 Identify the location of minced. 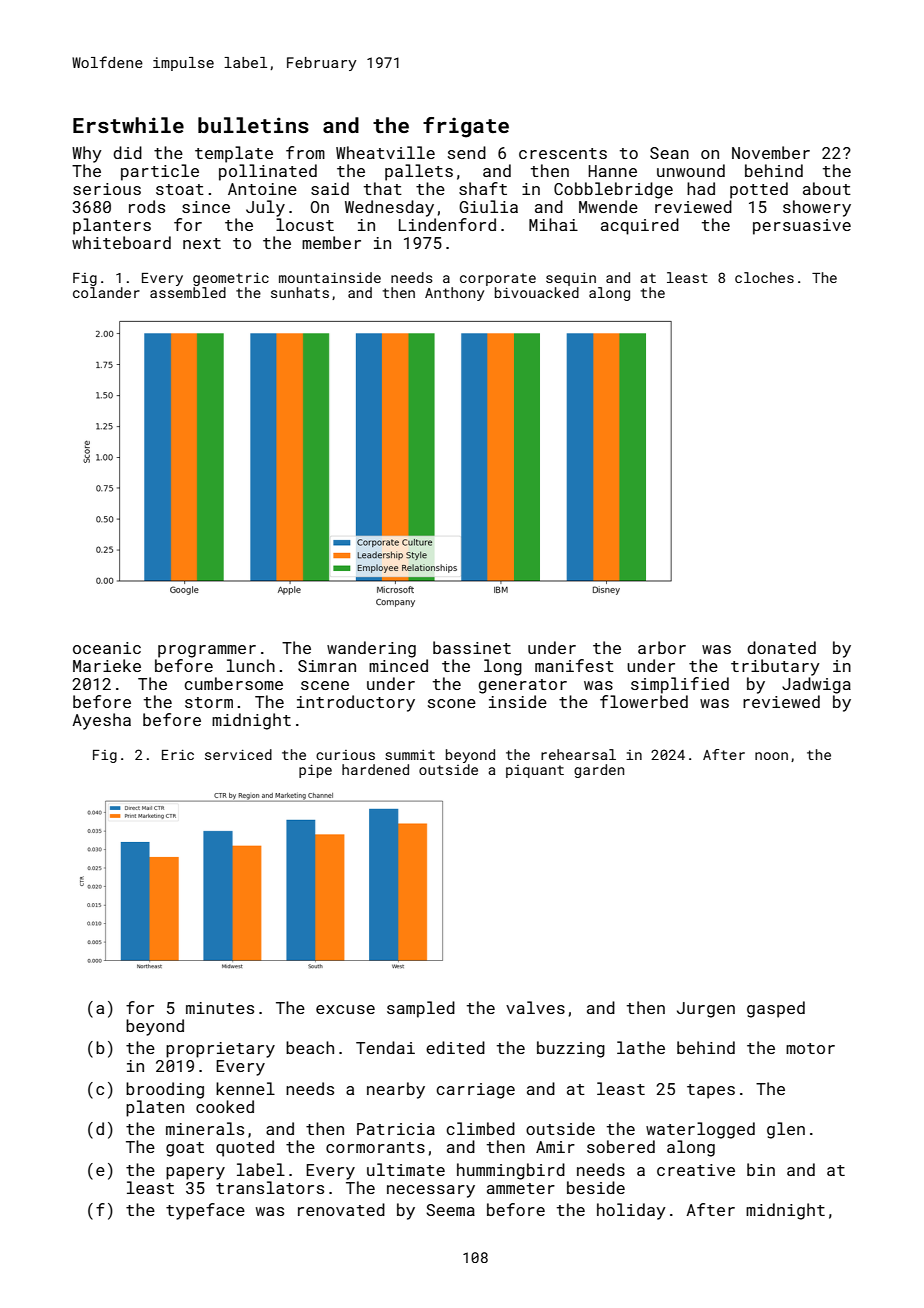
(398, 665).
